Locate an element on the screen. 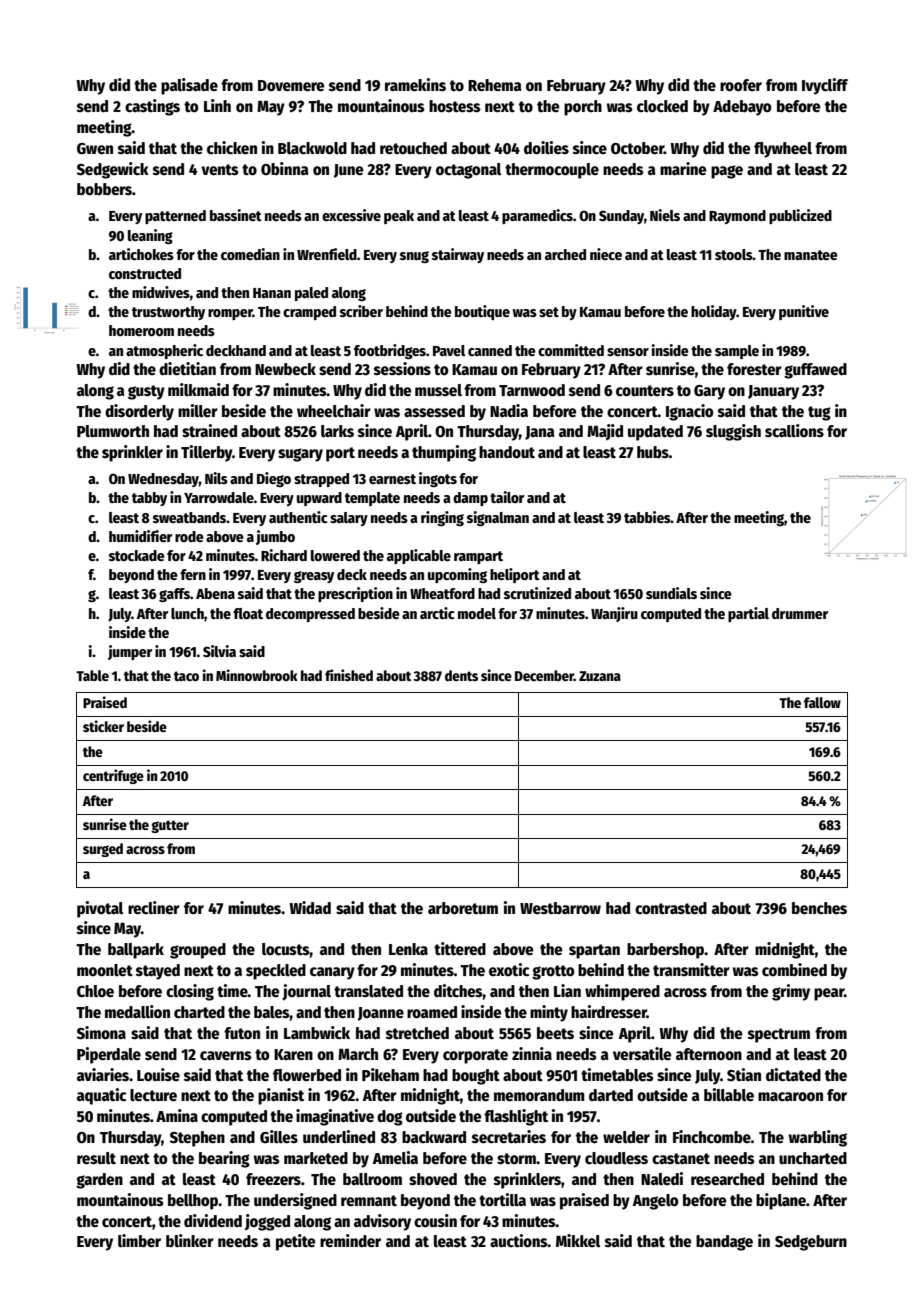  retouched is located at coordinates (413, 148).
